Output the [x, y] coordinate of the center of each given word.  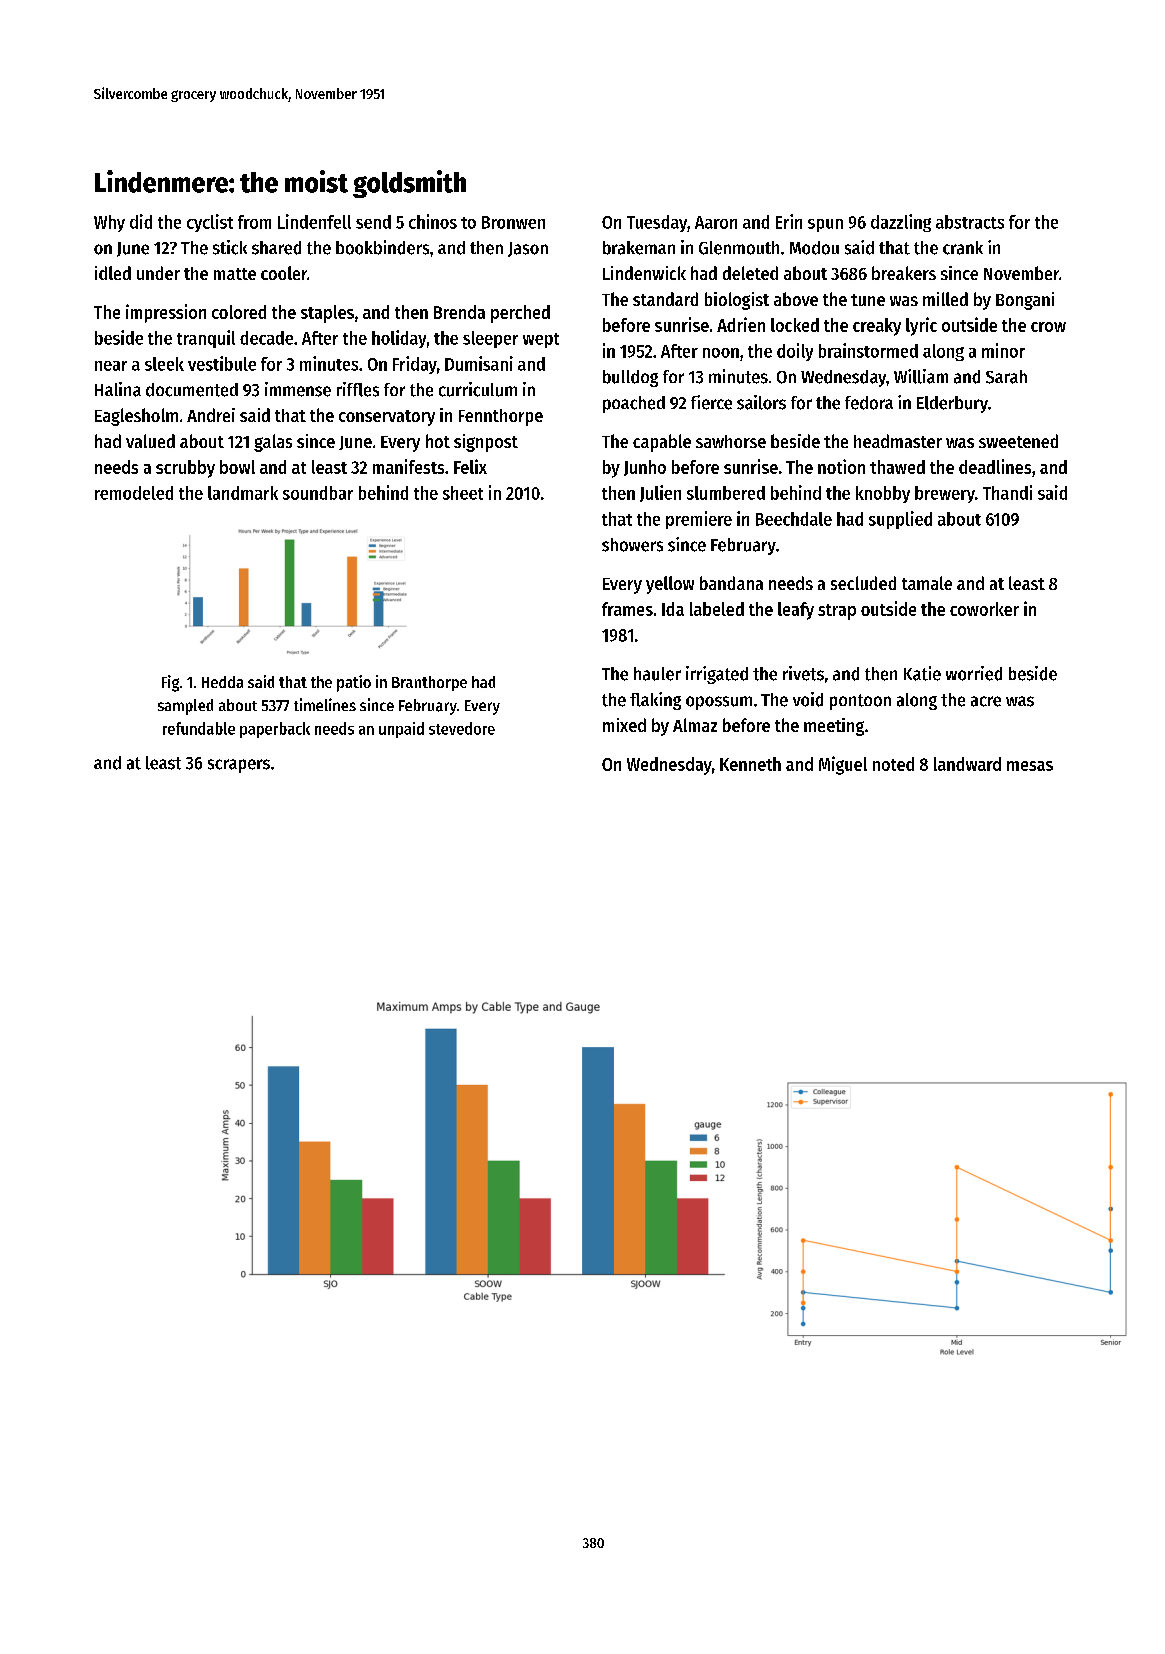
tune [868, 300]
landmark [243, 493]
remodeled [134, 493]
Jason [528, 249]
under [158, 273]
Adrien [741, 324]
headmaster [898, 441]
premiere [699, 520]
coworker [984, 609]
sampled [185, 707]
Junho [645, 468]
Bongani [1025, 301]
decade [266, 338]
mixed [624, 725]
